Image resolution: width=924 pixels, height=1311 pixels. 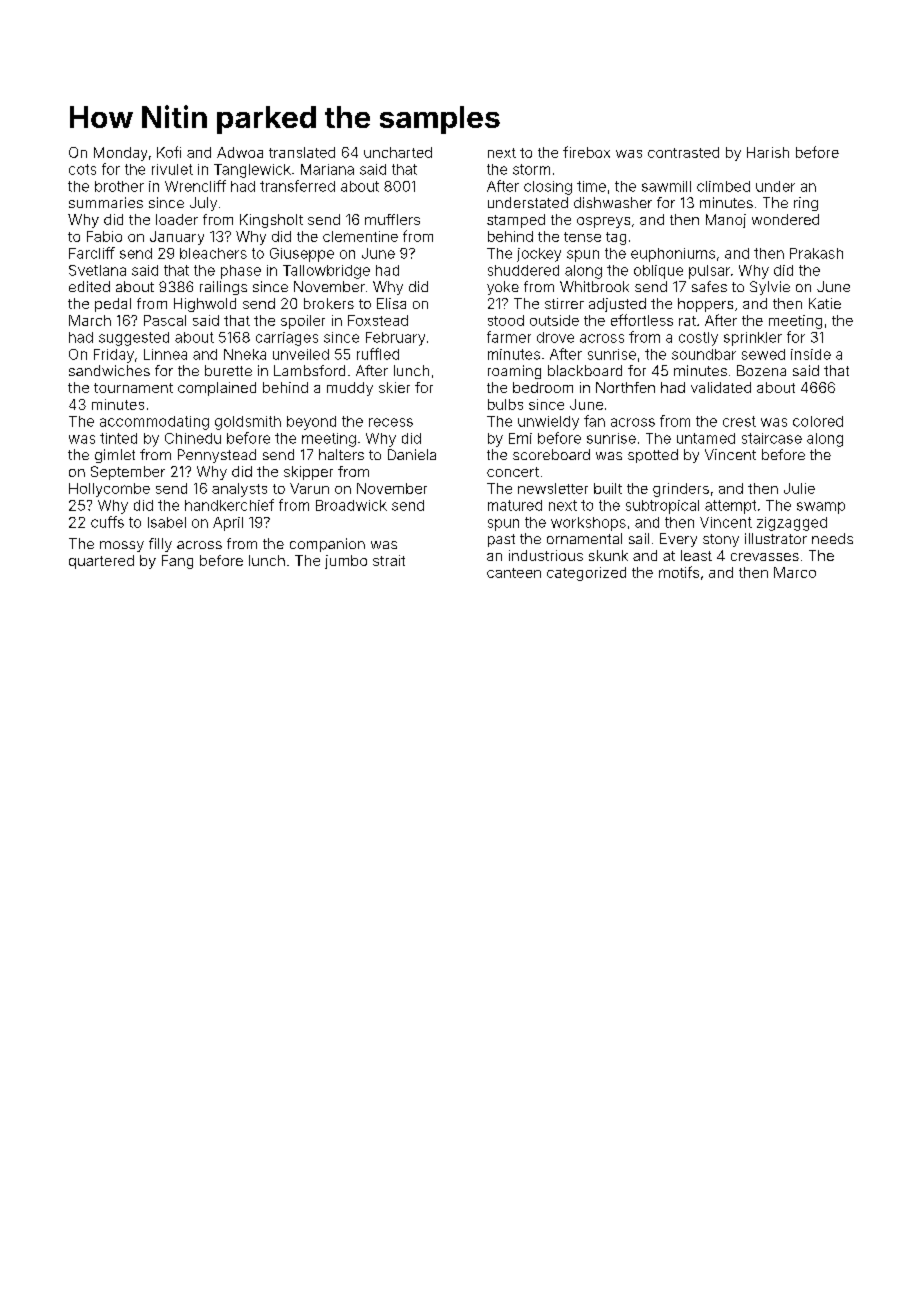 What do you see at coordinates (378, 354) in the page?
I see `ruffled` at bounding box center [378, 354].
